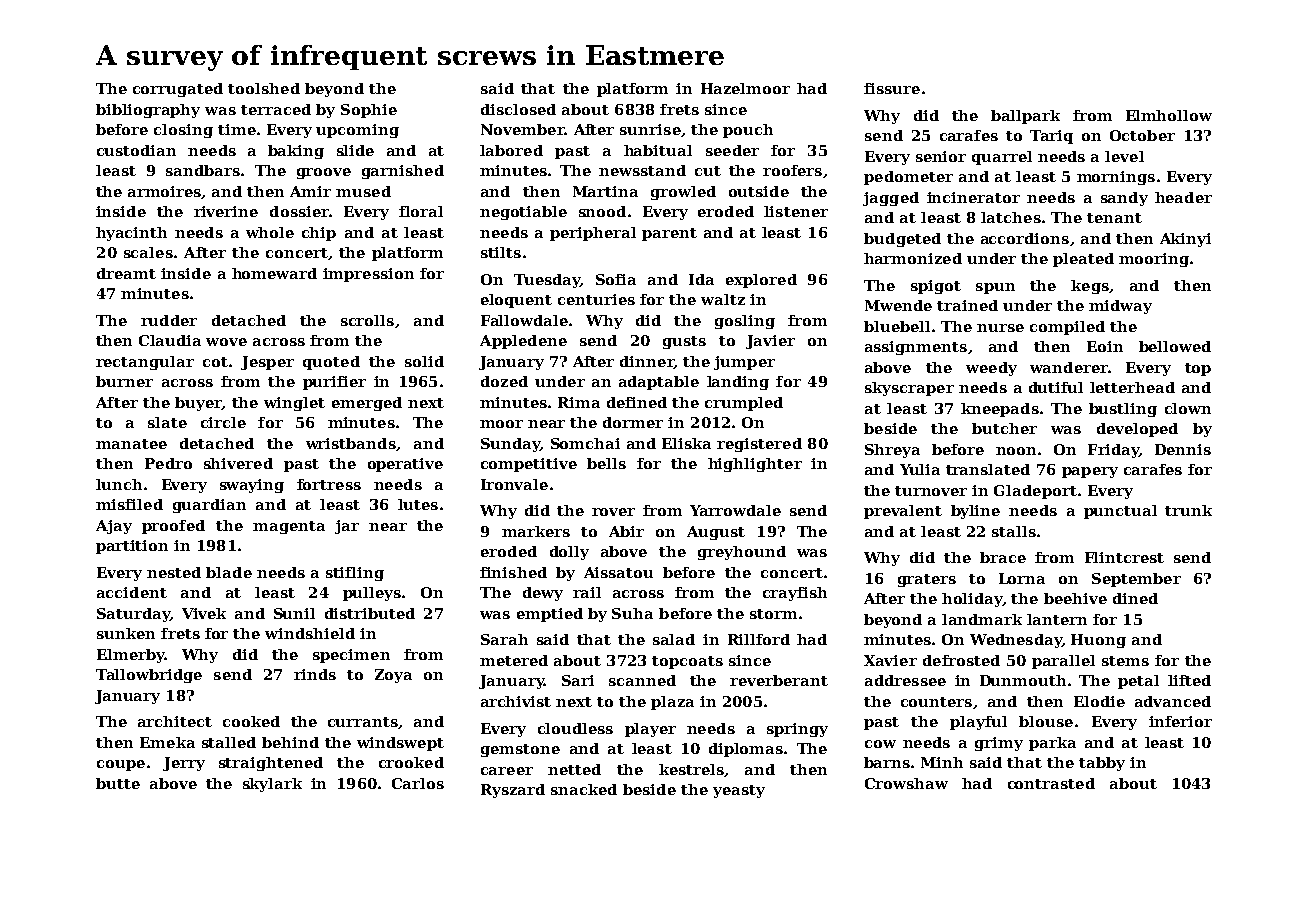 This image has width=1308, height=924. What do you see at coordinates (272, 785) in the image?
I see `skylark` at bounding box center [272, 785].
